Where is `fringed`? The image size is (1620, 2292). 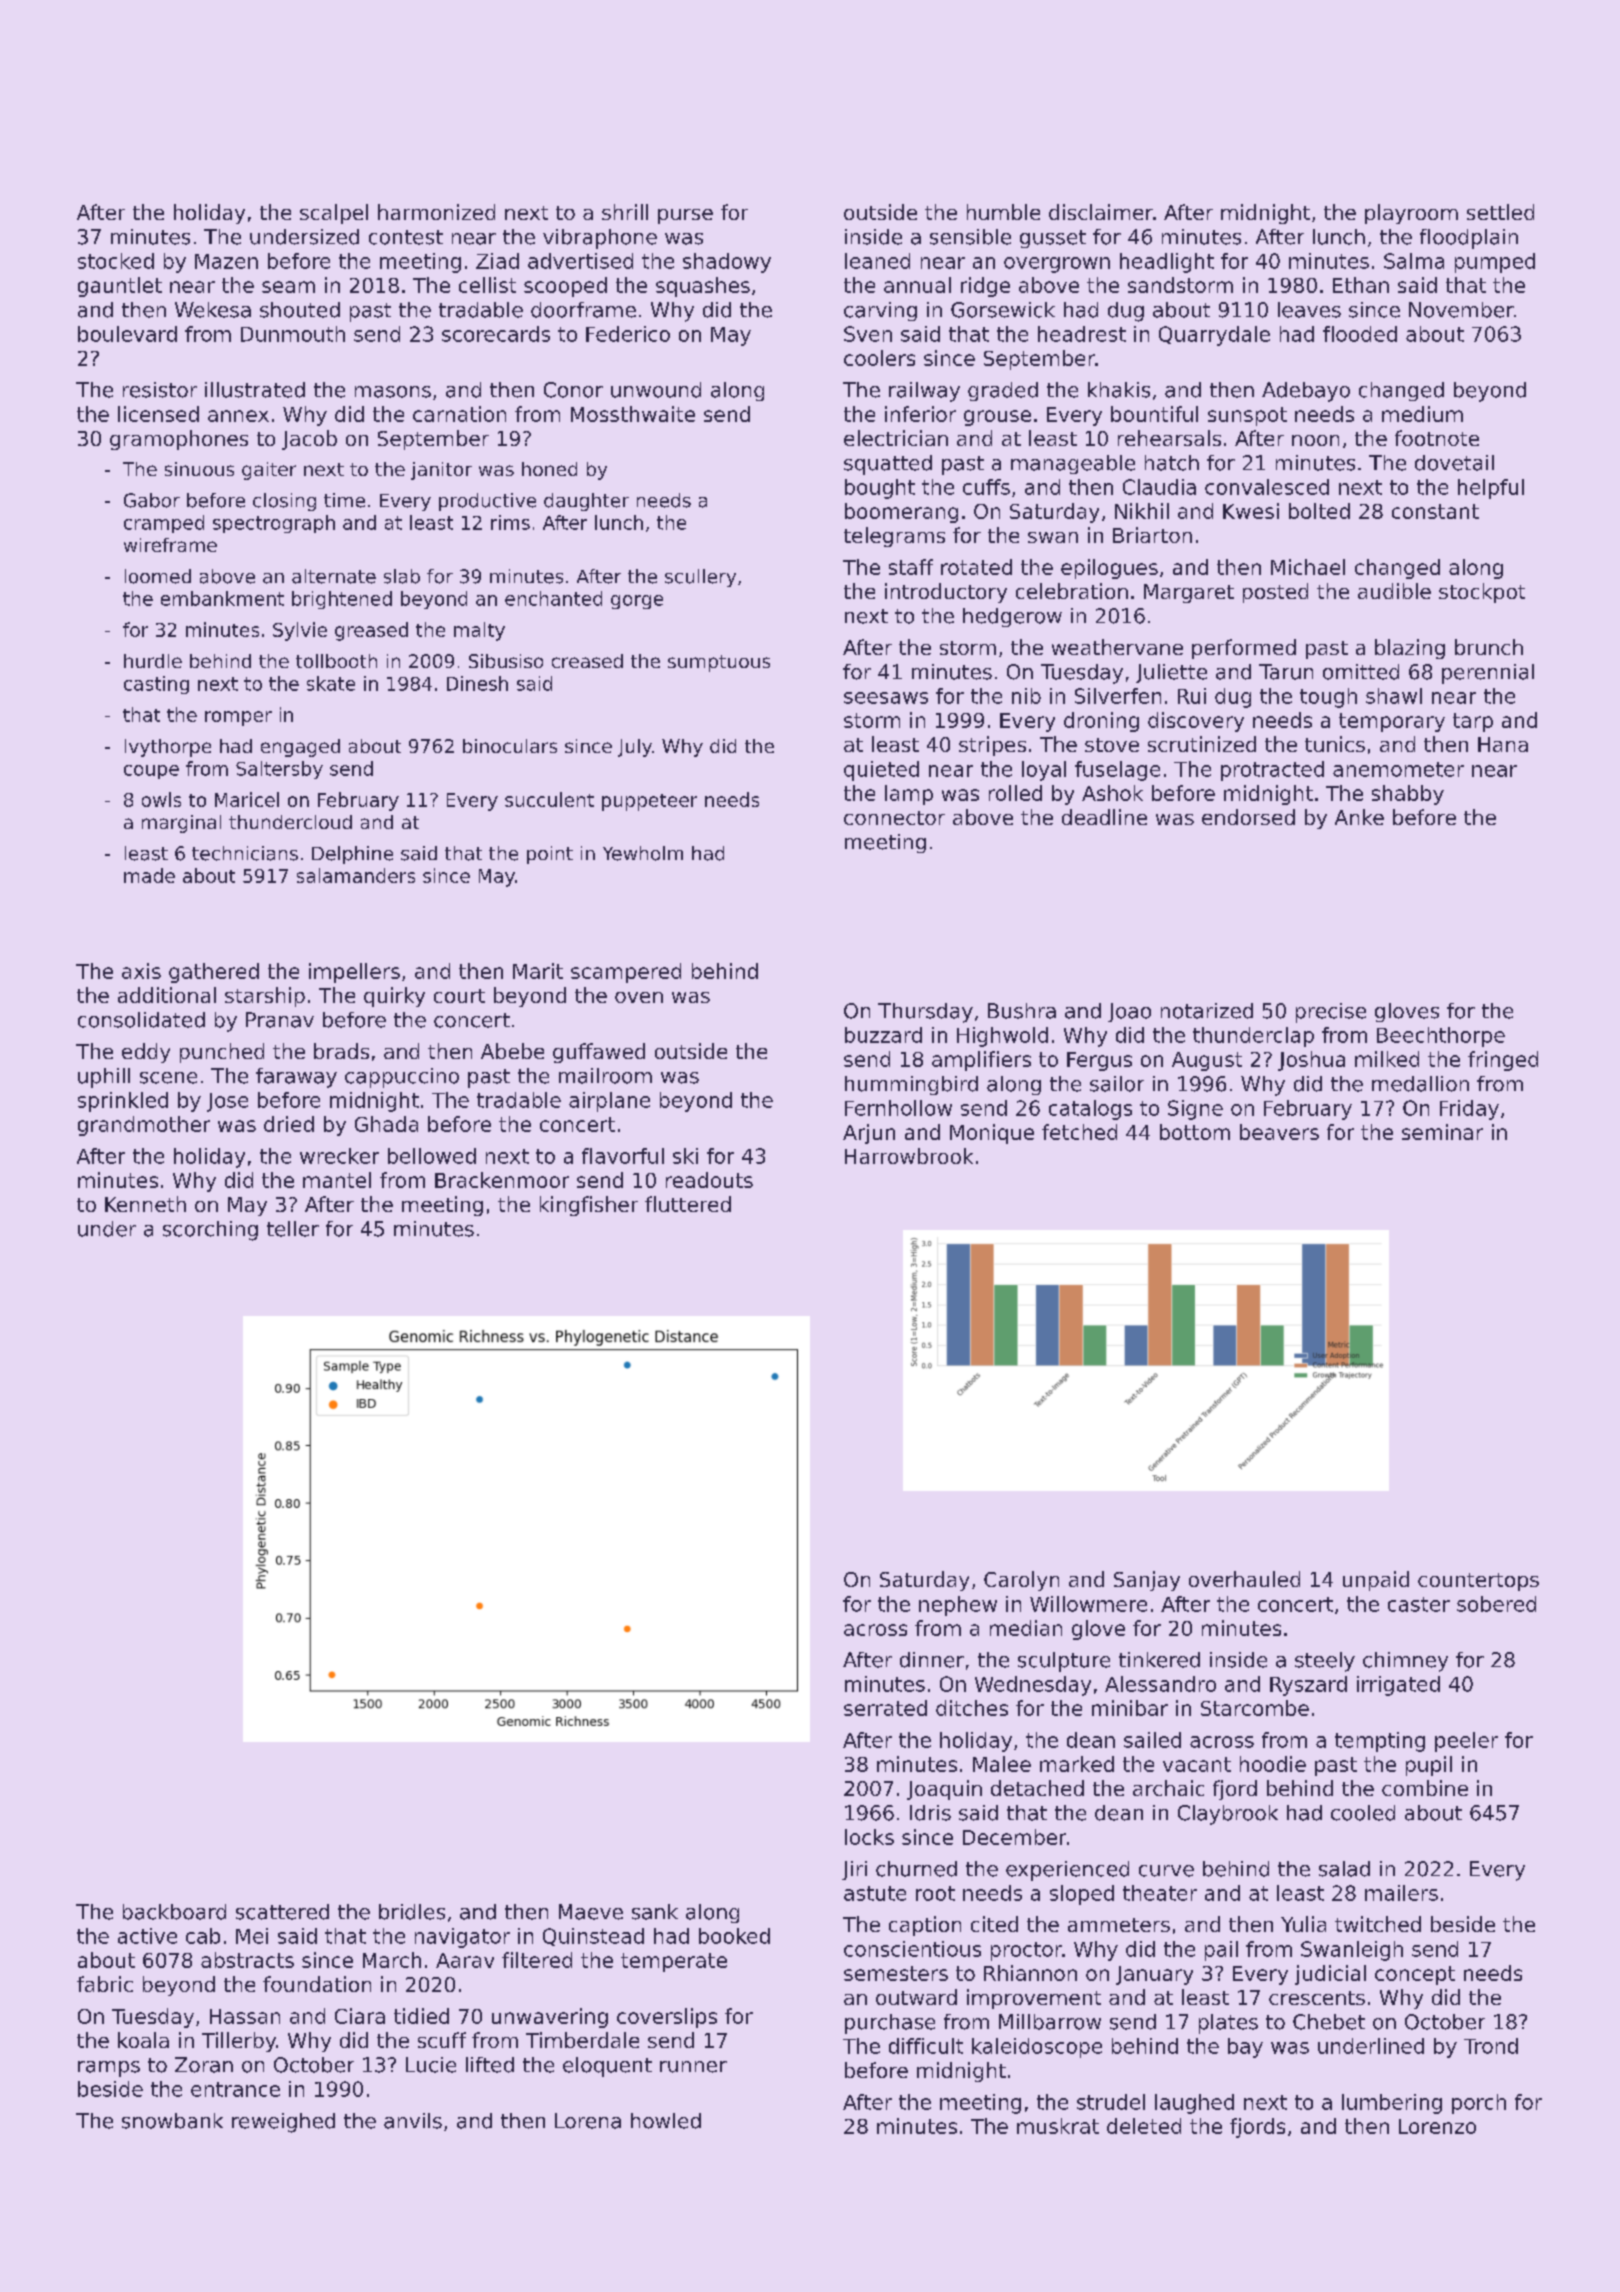
fringed is located at coordinates (1503, 1061).
